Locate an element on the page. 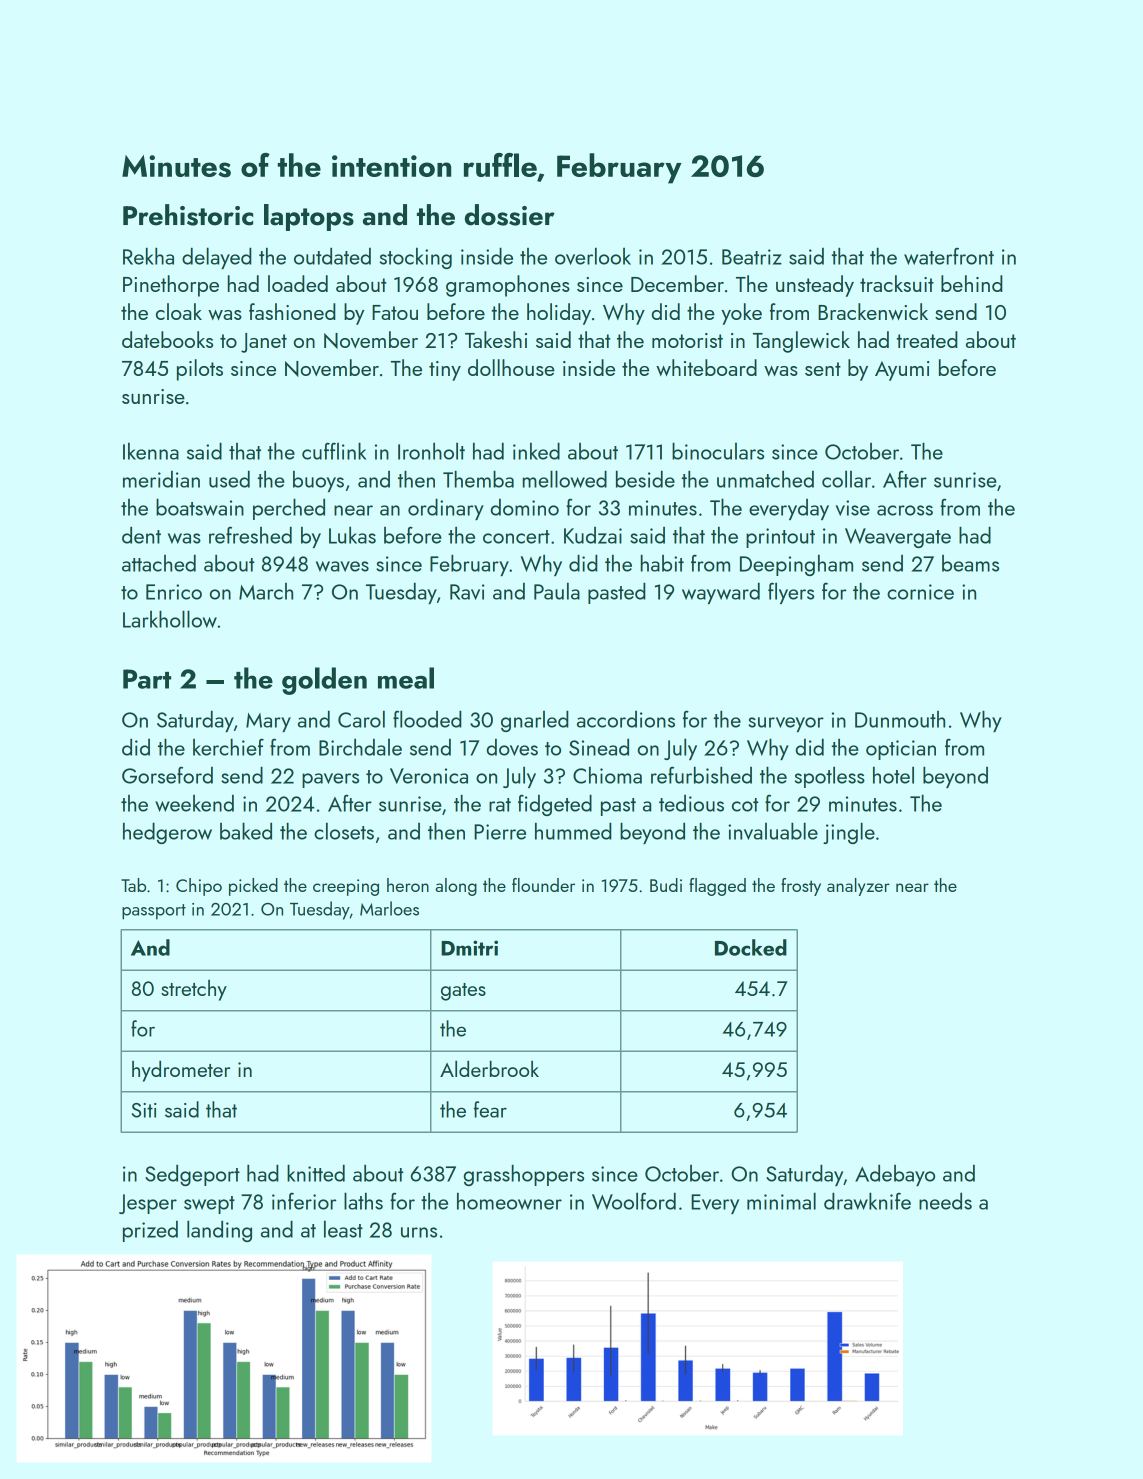 This document has height=1479, width=1143. Prehistoric is located at coordinates (188, 215).
